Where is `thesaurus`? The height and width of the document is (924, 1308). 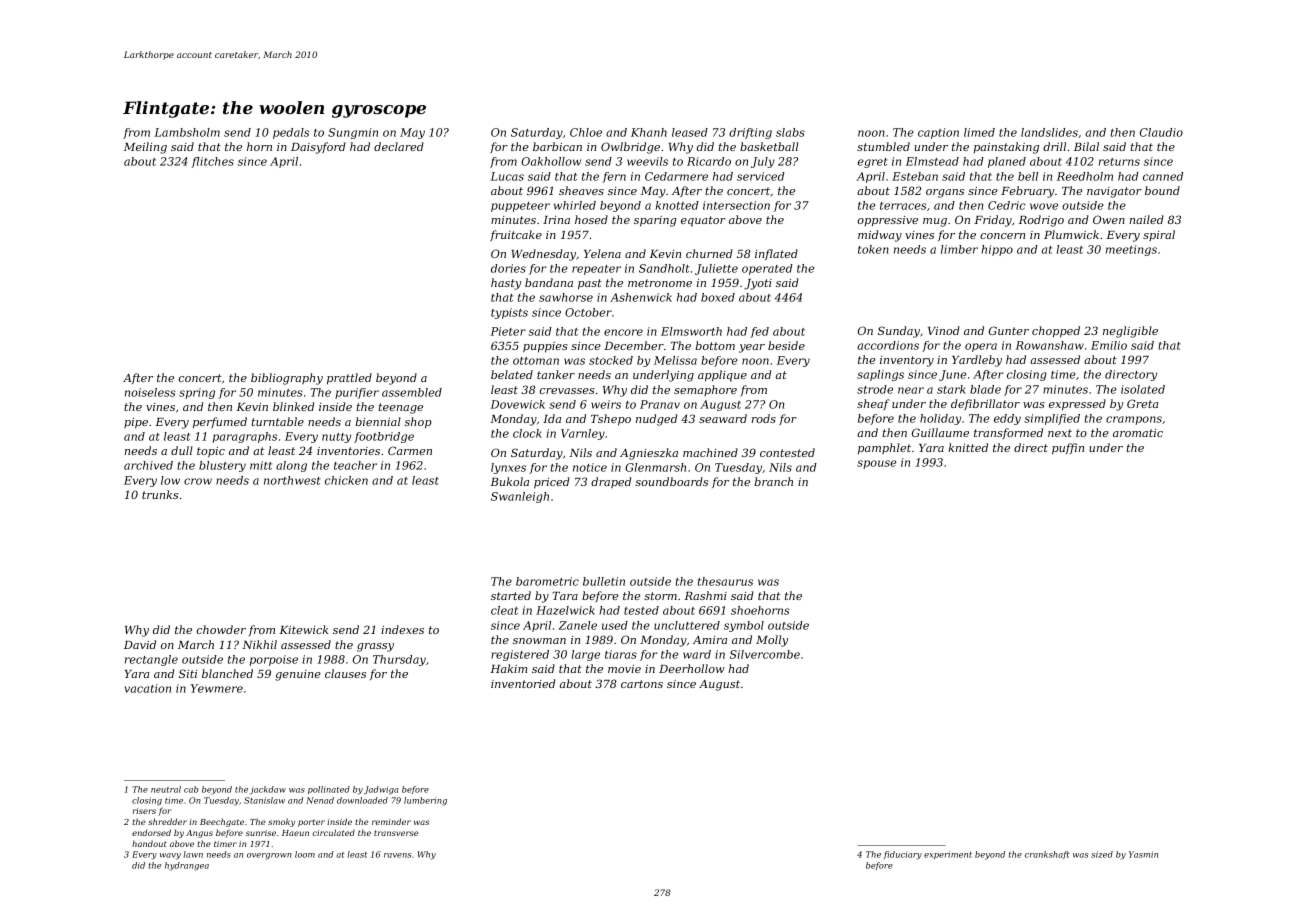 thesaurus is located at coordinates (725, 581).
